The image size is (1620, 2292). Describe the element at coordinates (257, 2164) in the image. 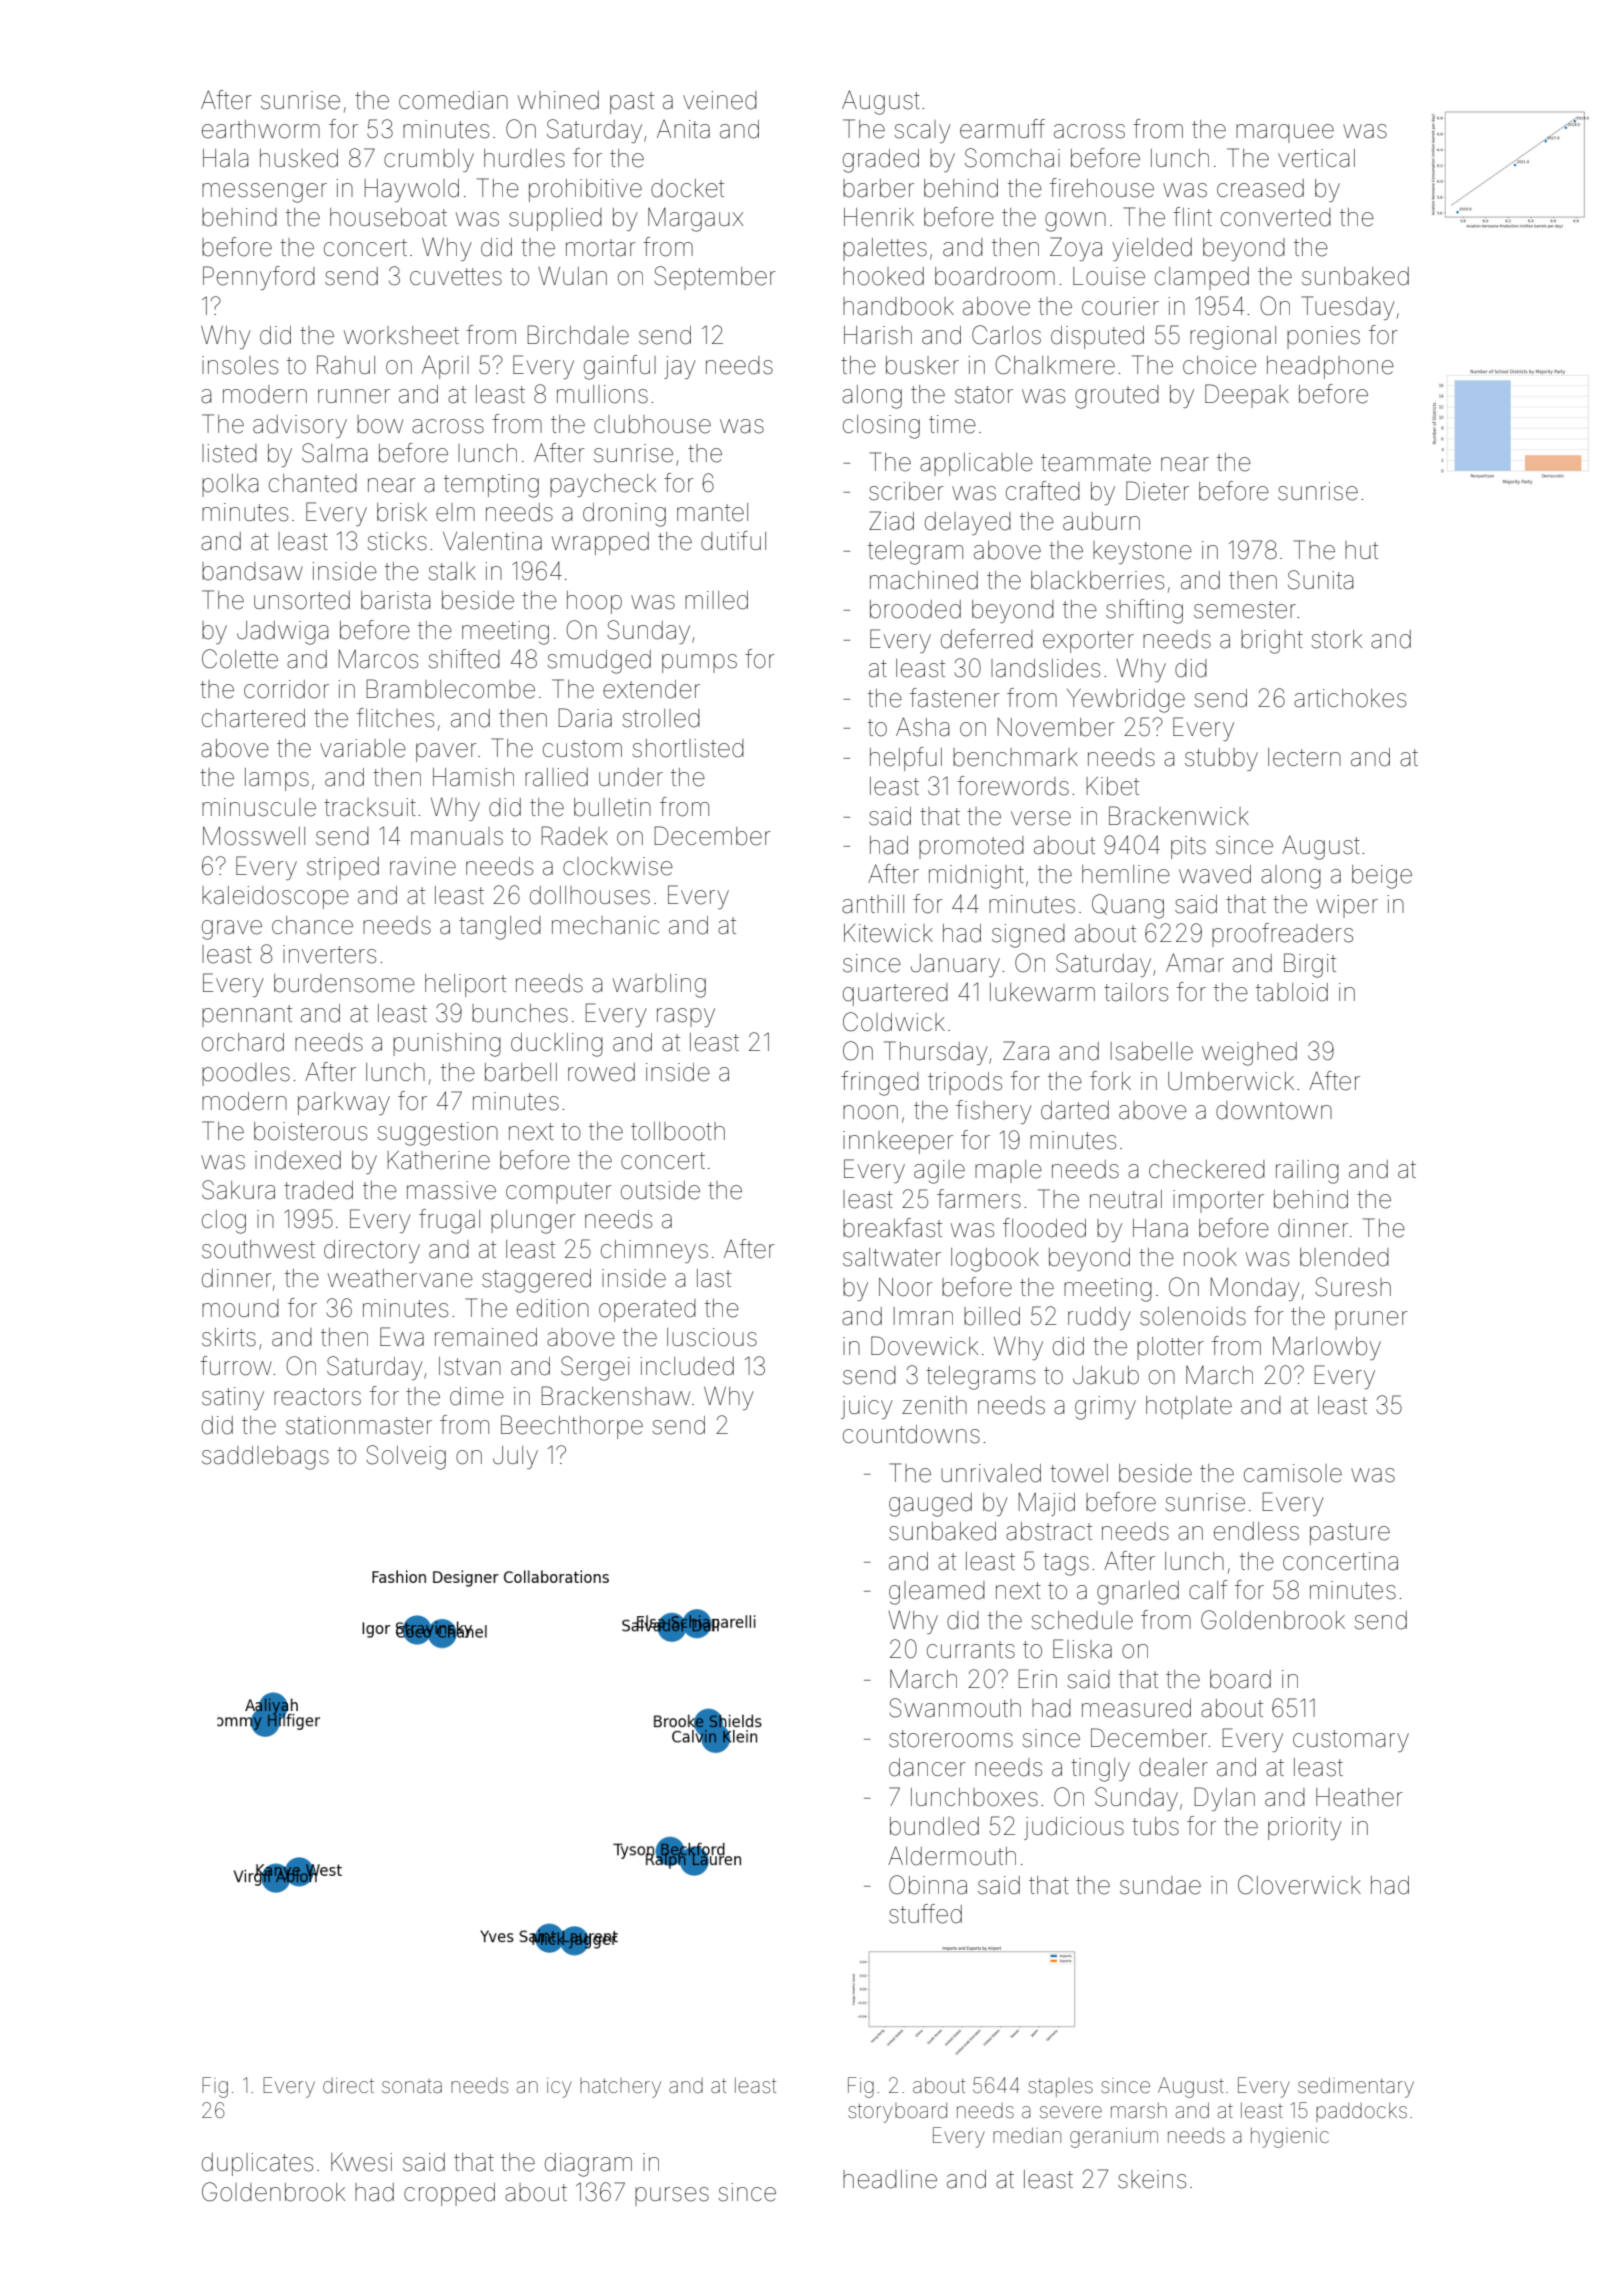

I see `duplicates` at that location.
